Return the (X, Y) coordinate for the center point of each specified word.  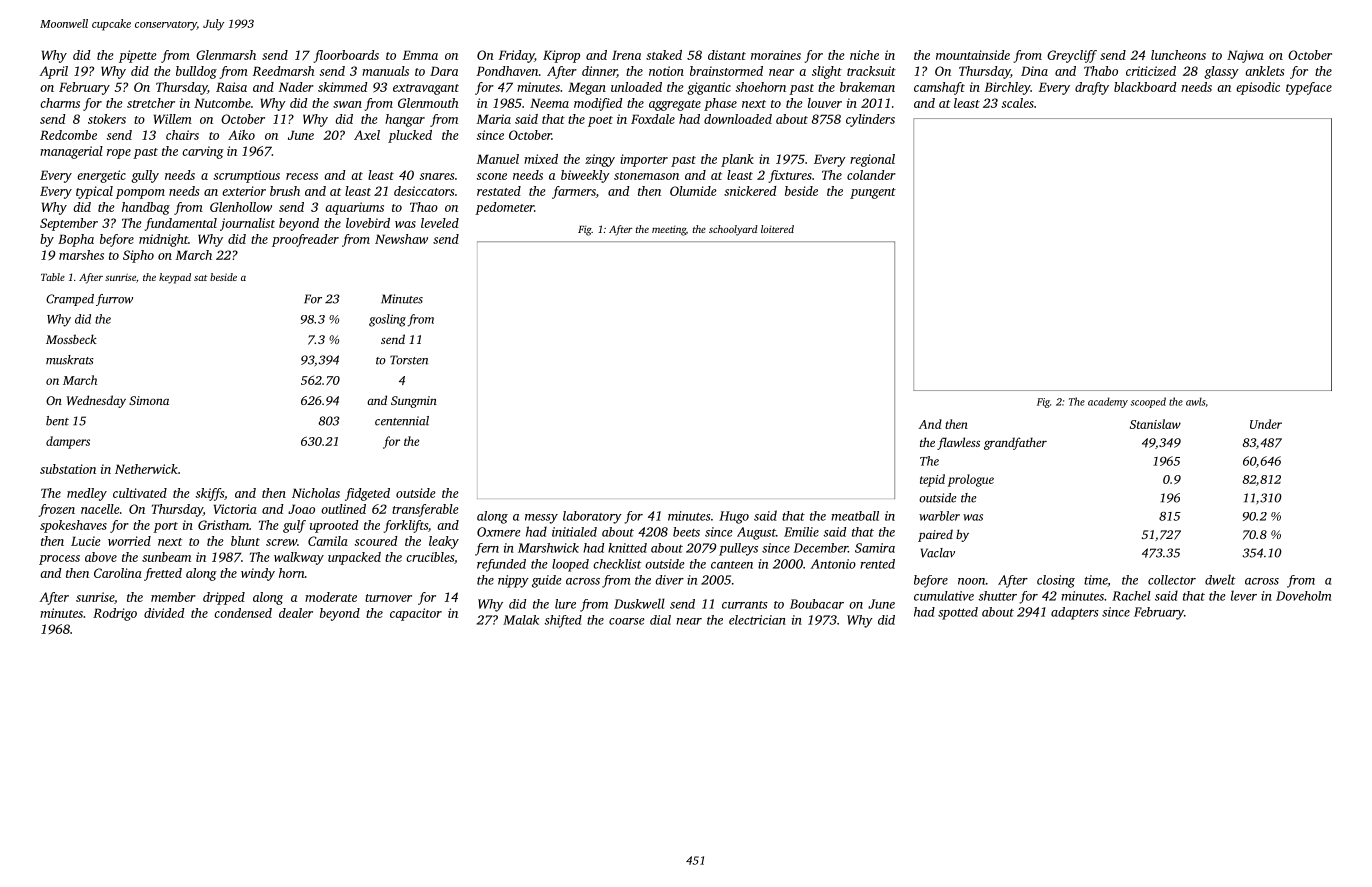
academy (1108, 402)
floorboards (346, 56)
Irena (626, 55)
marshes (81, 255)
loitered (777, 229)
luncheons (1178, 55)
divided (164, 613)
